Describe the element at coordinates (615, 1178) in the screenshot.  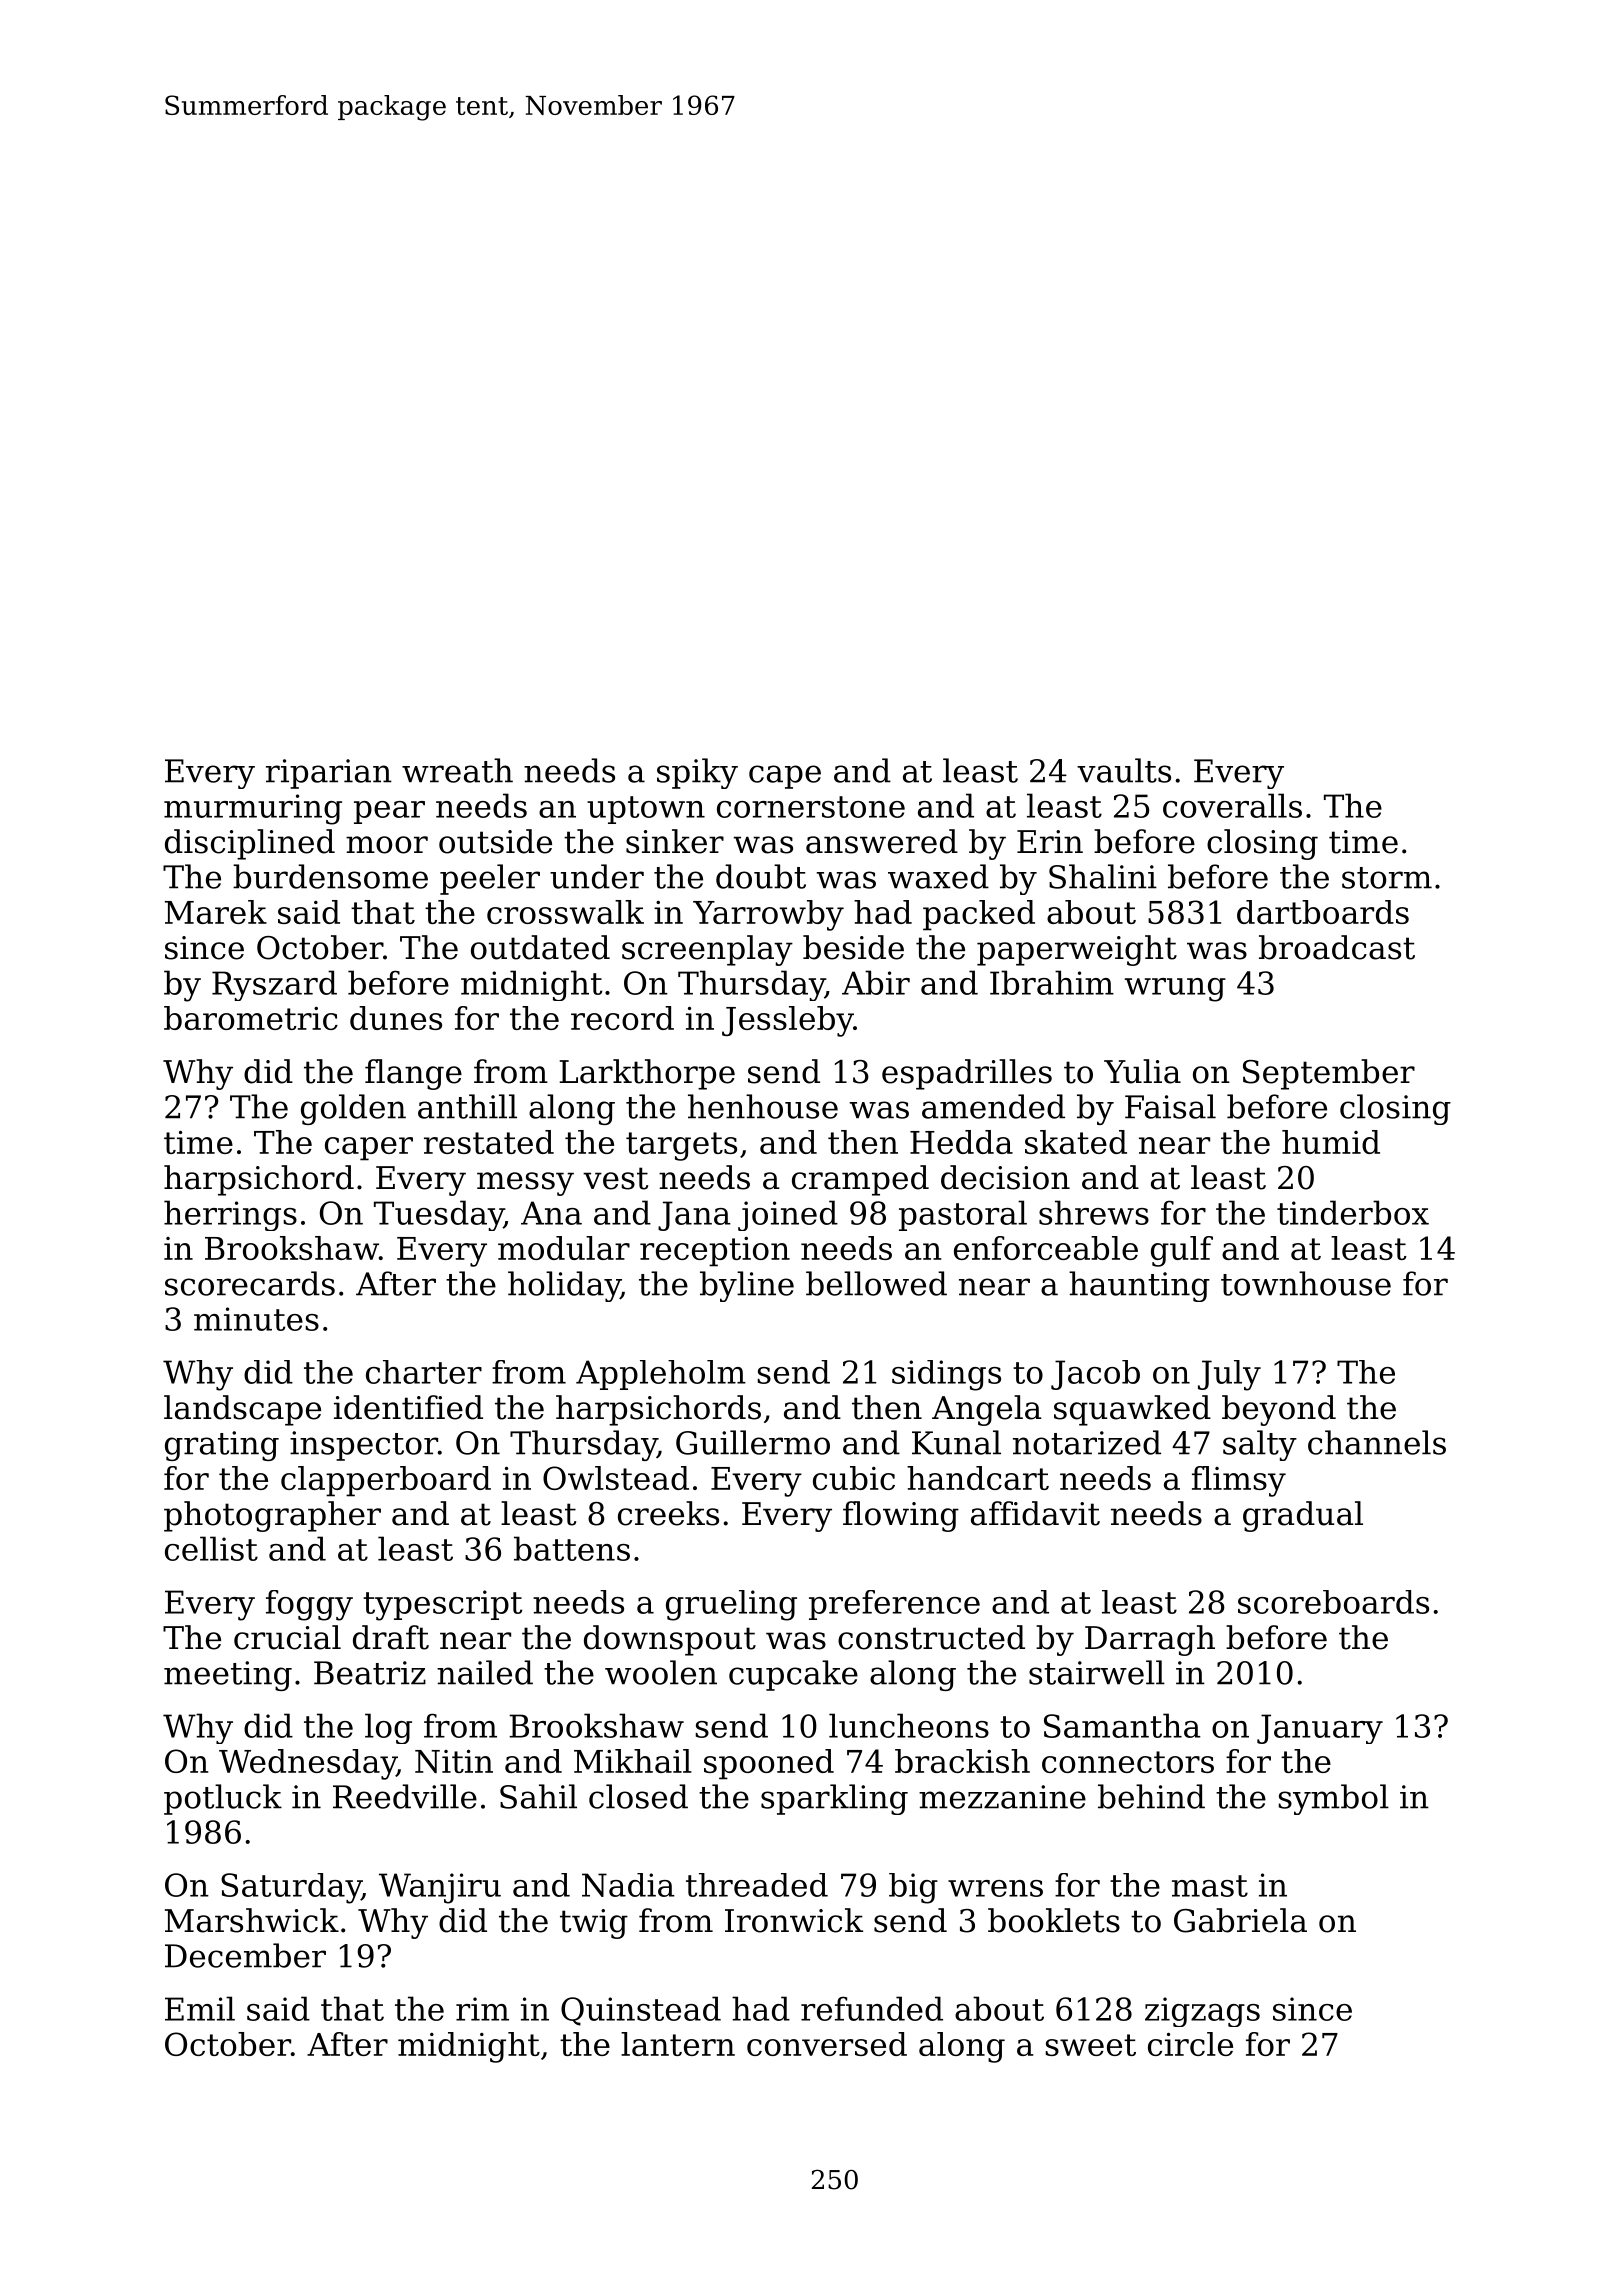
I see `vest` at that location.
